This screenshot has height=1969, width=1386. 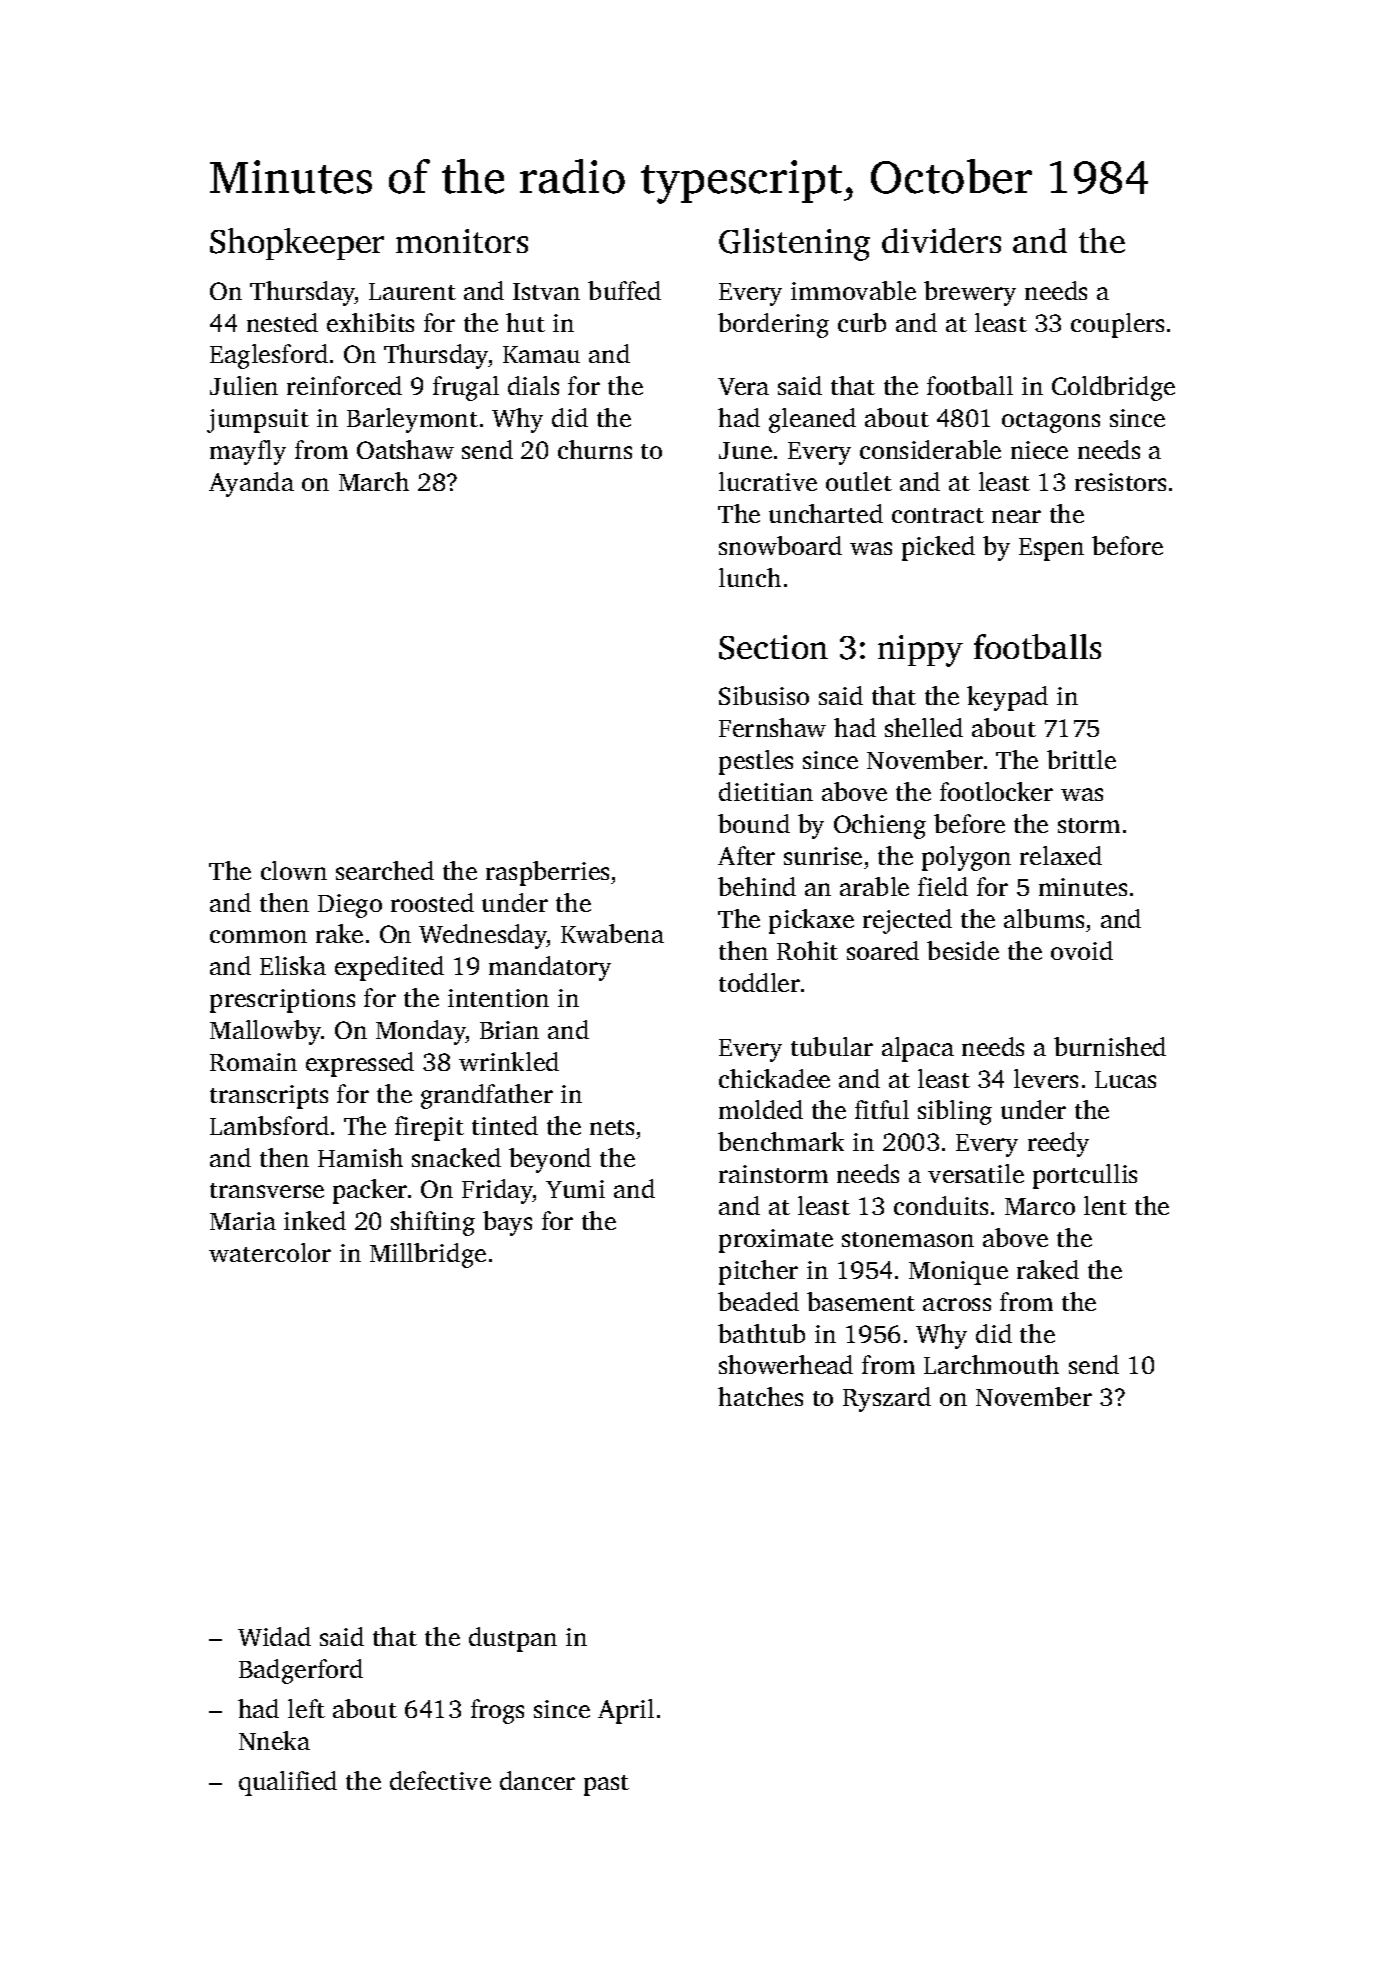 What do you see at coordinates (991, 1364) in the screenshot?
I see `Larchmouth` at bounding box center [991, 1364].
